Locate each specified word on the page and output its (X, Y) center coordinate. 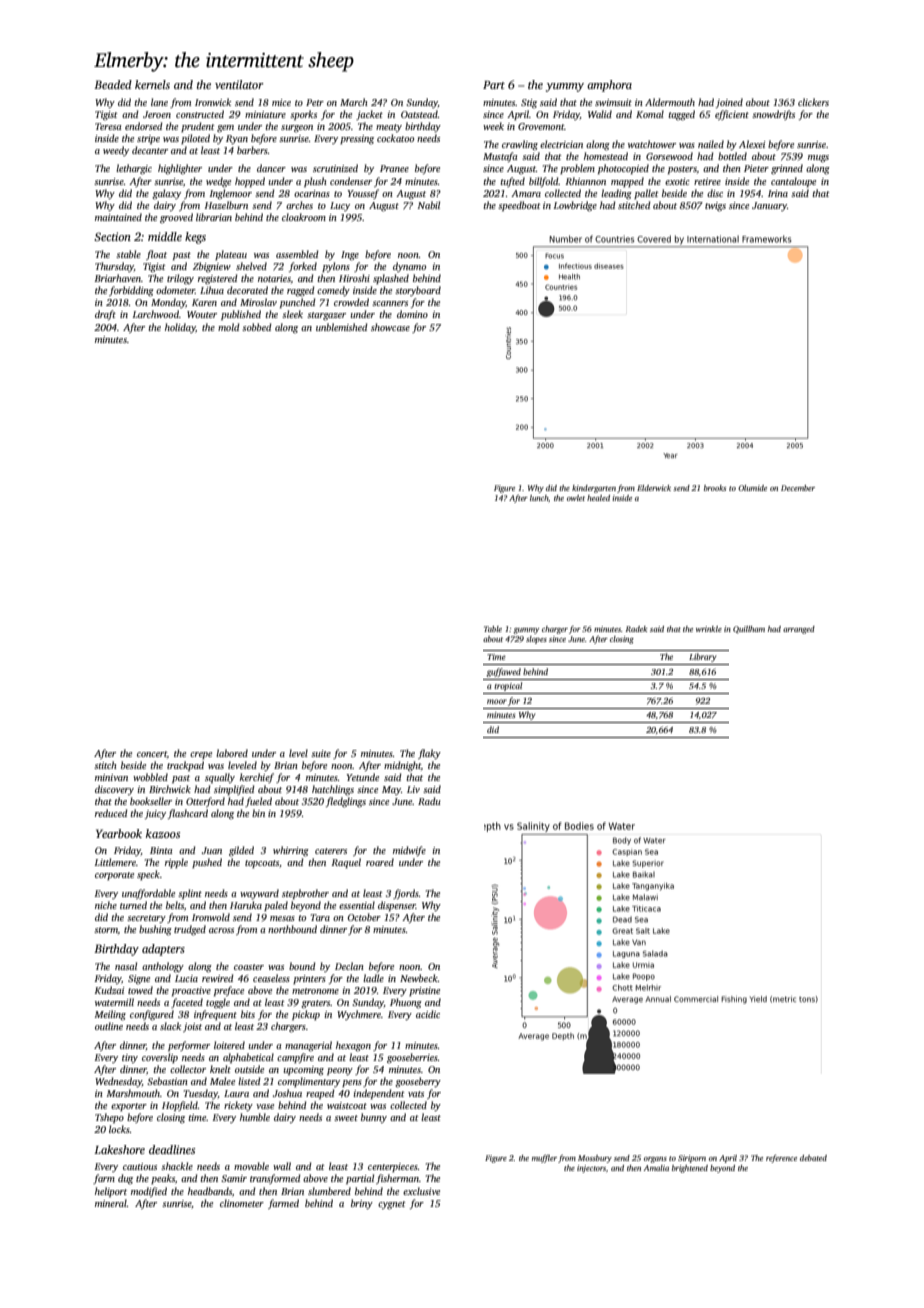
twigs (715, 207)
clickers (813, 102)
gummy (526, 631)
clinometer (242, 1203)
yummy (565, 87)
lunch (539, 498)
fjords (406, 894)
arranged (799, 630)
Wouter (202, 314)
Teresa (108, 126)
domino (412, 314)
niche (106, 905)
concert (152, 754)
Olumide (752, 488)
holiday (180, 328)
